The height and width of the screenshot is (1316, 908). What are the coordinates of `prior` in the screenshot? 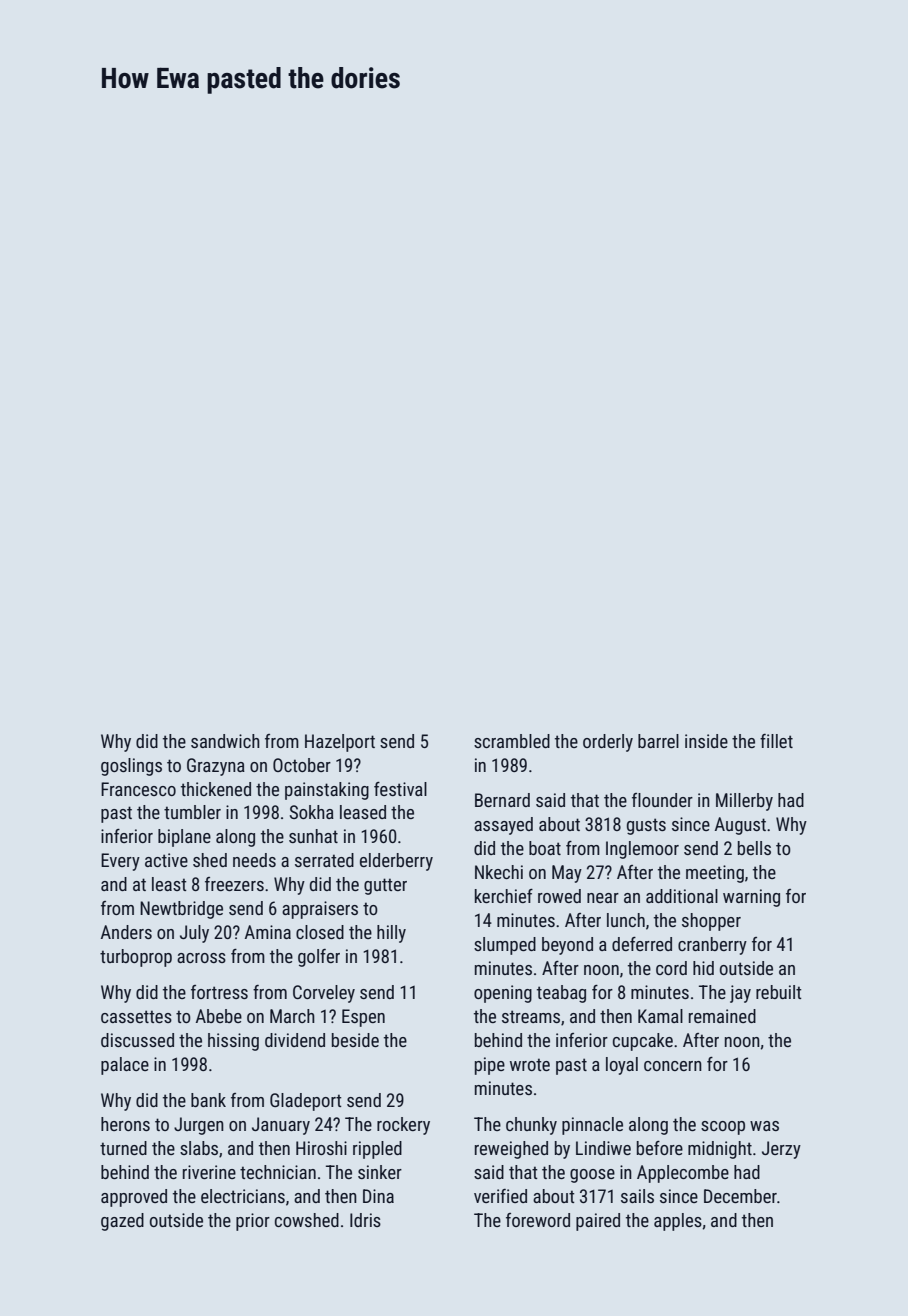 It's located at (253, 1222).
